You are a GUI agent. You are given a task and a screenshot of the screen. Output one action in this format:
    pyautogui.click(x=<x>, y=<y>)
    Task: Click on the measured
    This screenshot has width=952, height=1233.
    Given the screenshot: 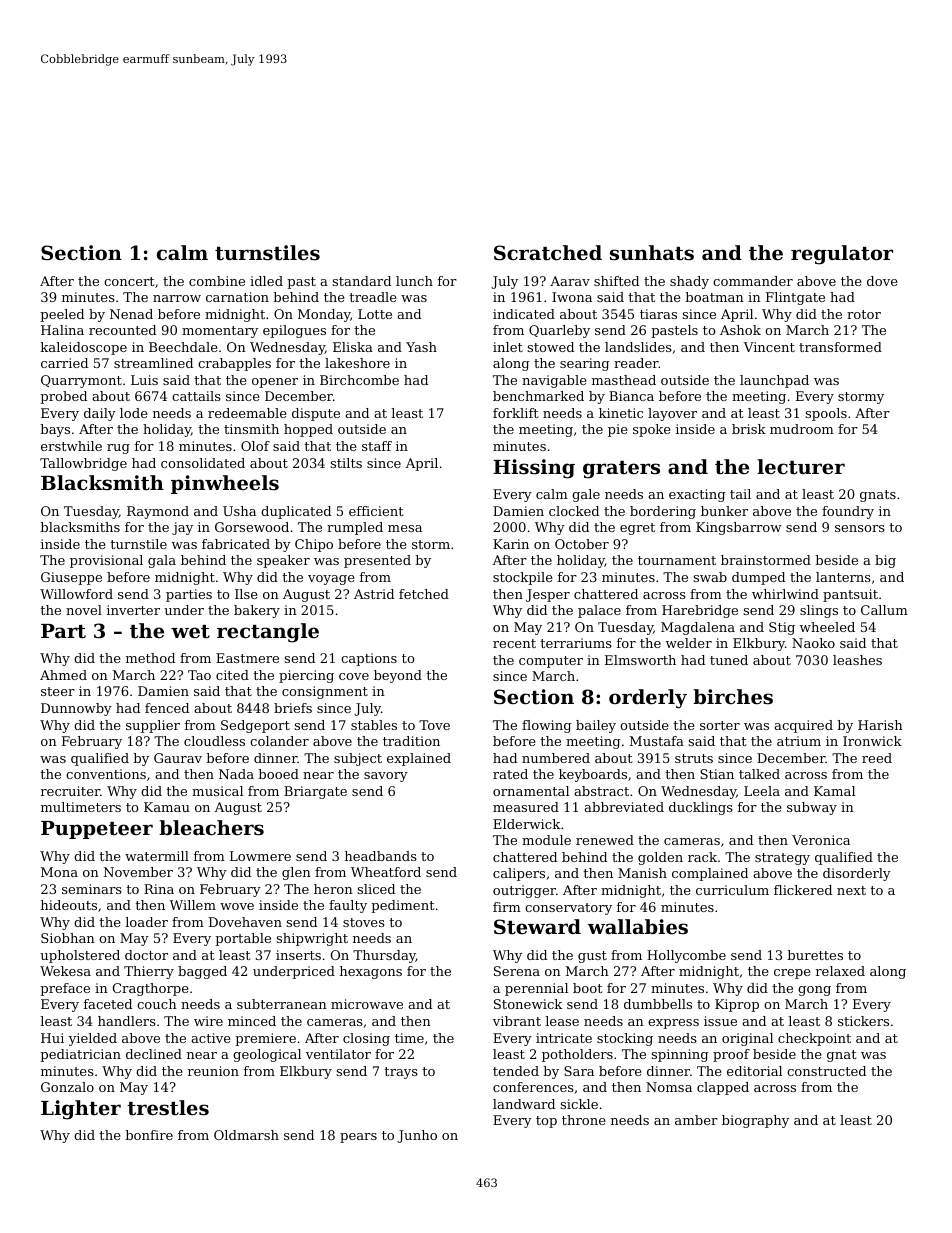 What is the action you would take?
    pyautogui.click(x=526, y=807)
